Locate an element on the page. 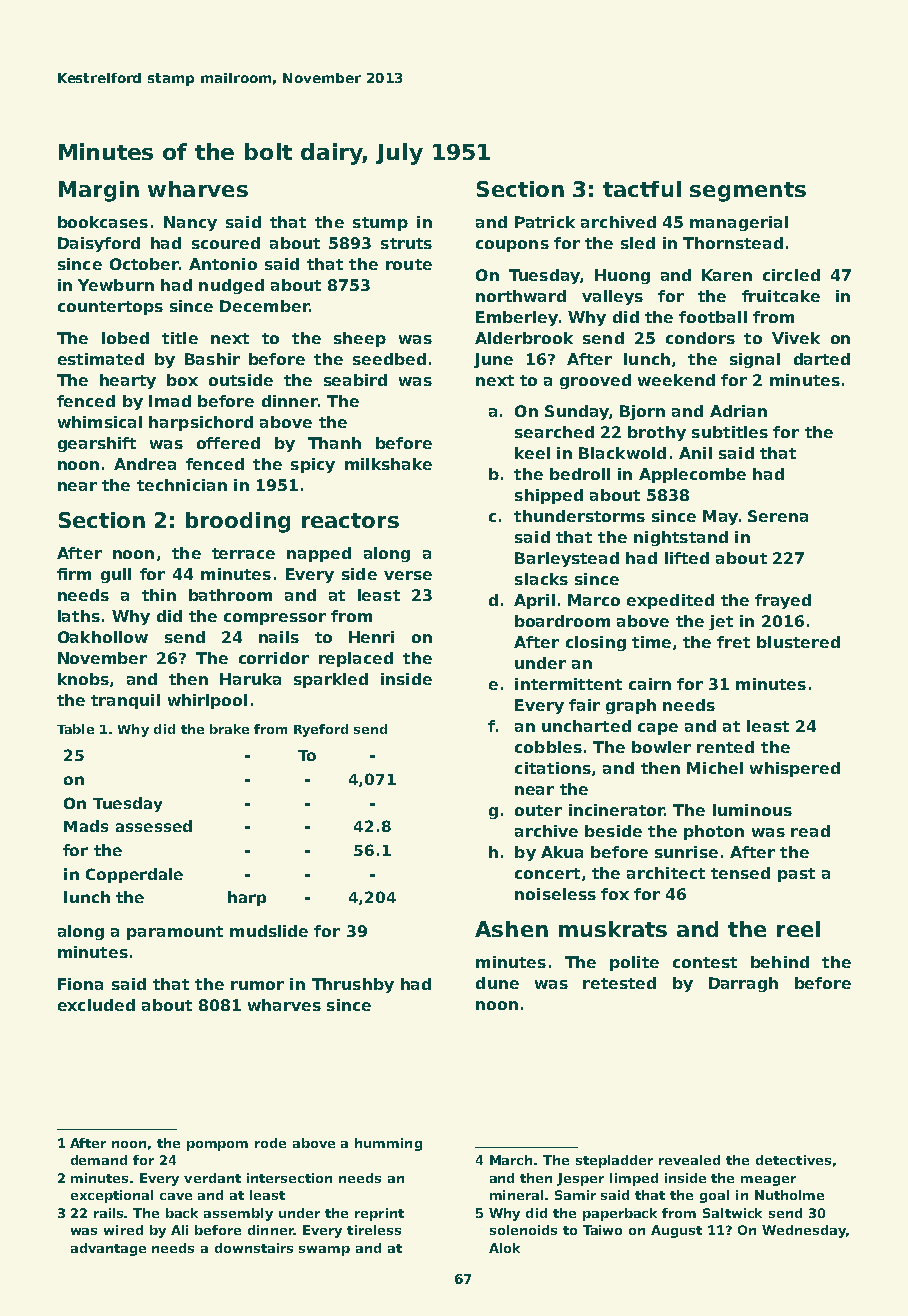 Image resolution: width=908 pixels, height=1316 pixels. reel is located at coordinates (798, 929).
